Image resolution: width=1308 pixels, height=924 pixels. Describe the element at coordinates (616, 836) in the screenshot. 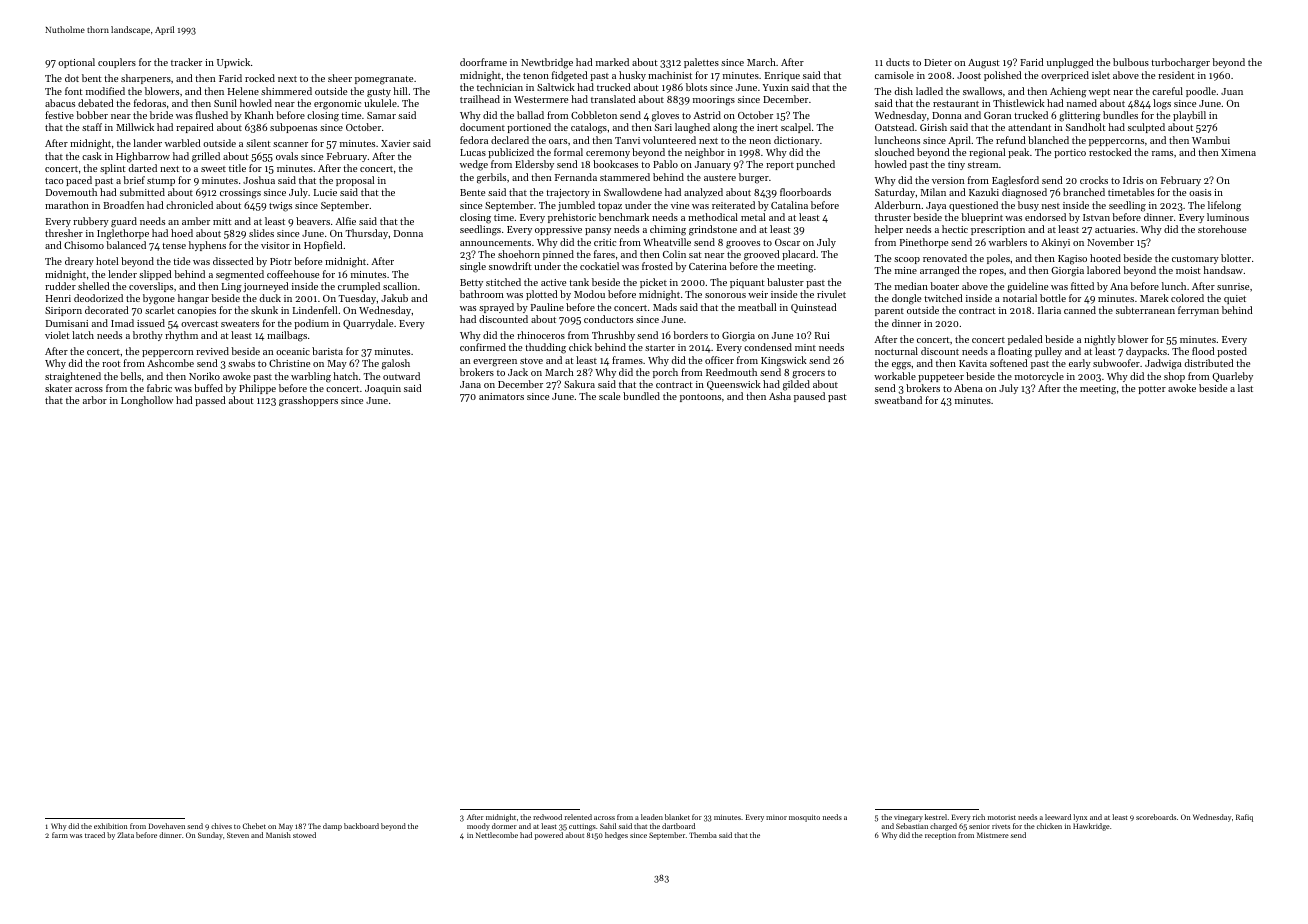

I see `hedges` at that location.
